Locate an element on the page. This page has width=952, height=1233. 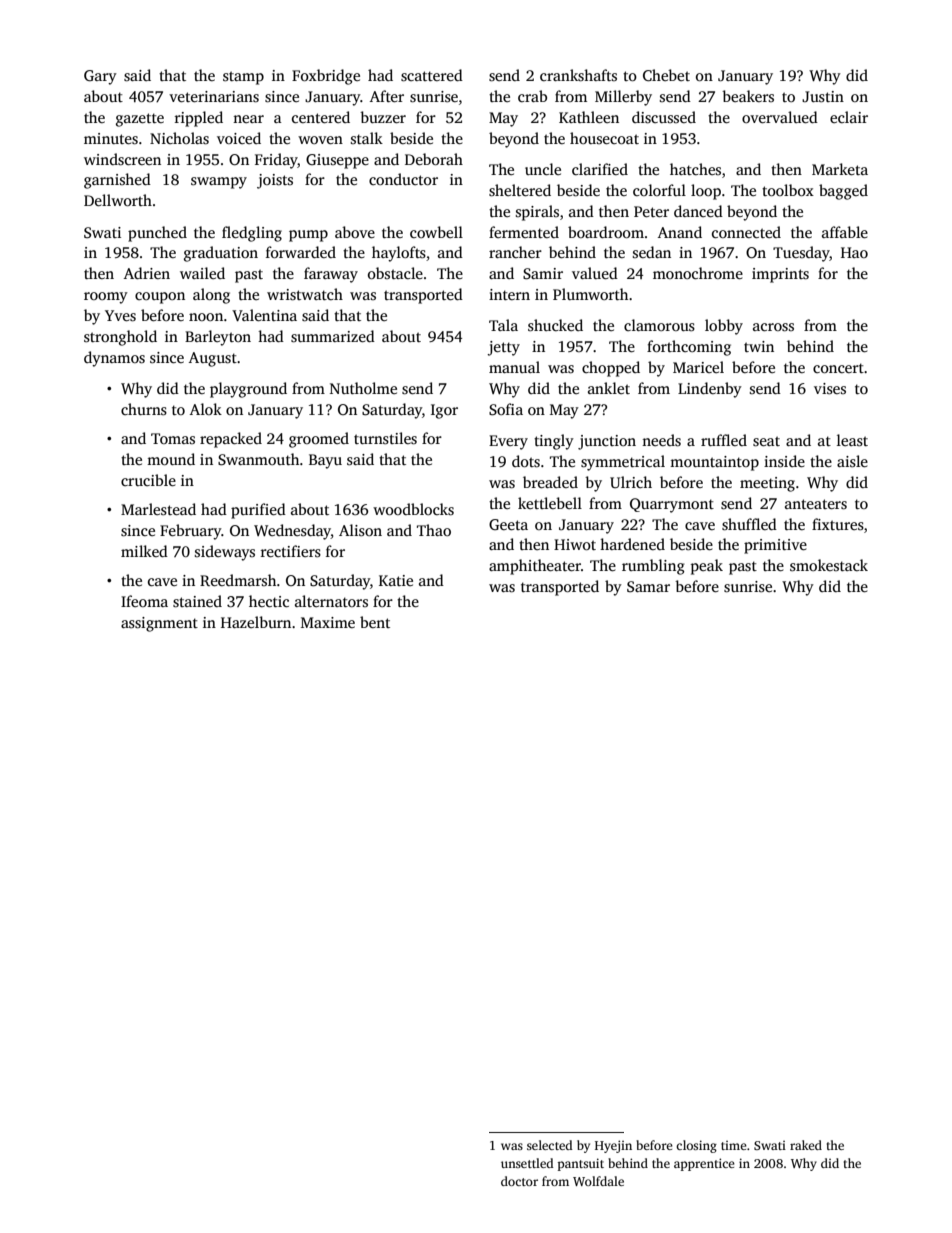
unsettled is located at coordinates (527, 1163).
